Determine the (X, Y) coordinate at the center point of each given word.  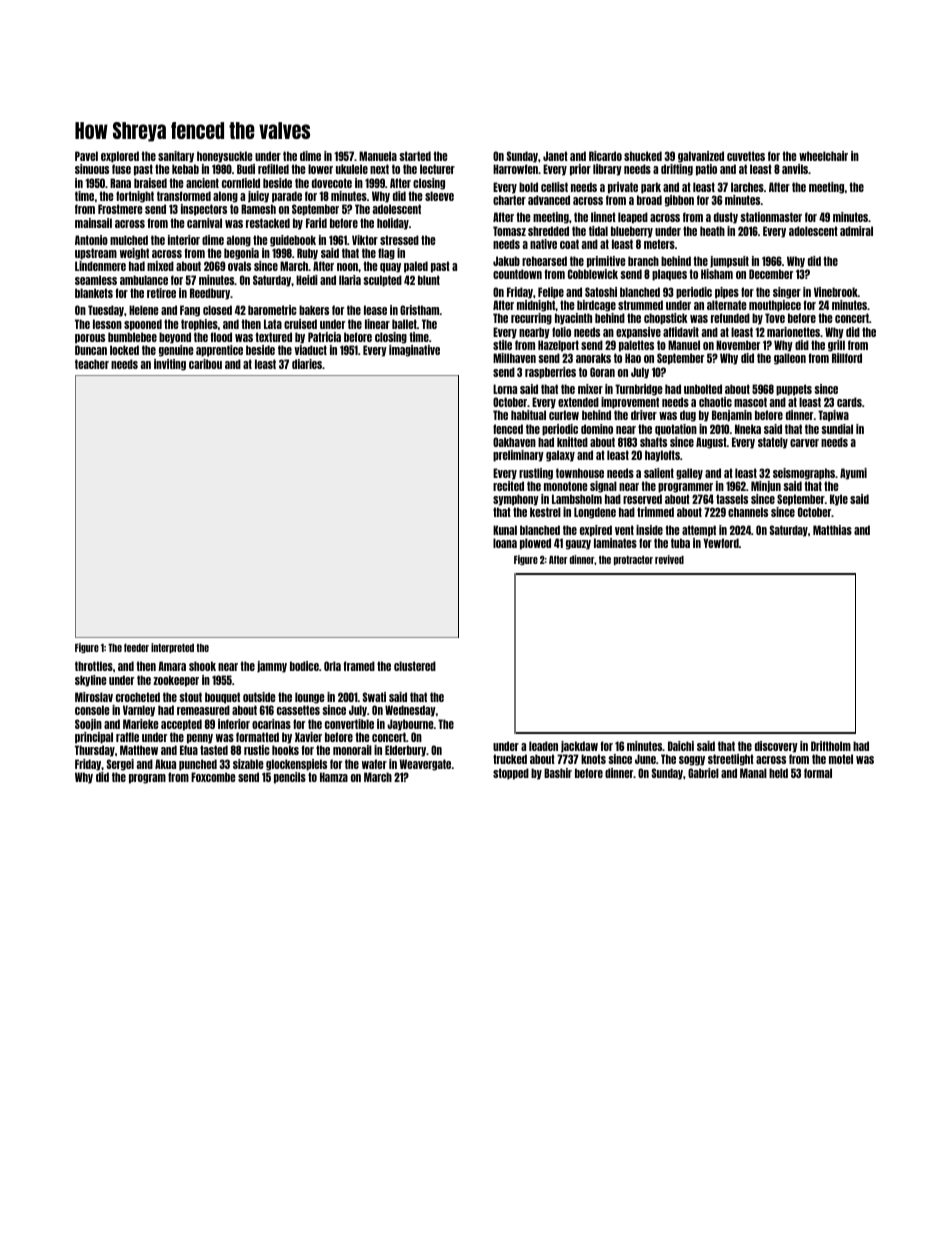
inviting (170, 365)
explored (120, 157)
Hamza (334, 777)
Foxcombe (213, 777)
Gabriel (703, 773)
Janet (555, 156)
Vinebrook (836, 292)
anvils (795, 169)
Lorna (505, 389)
